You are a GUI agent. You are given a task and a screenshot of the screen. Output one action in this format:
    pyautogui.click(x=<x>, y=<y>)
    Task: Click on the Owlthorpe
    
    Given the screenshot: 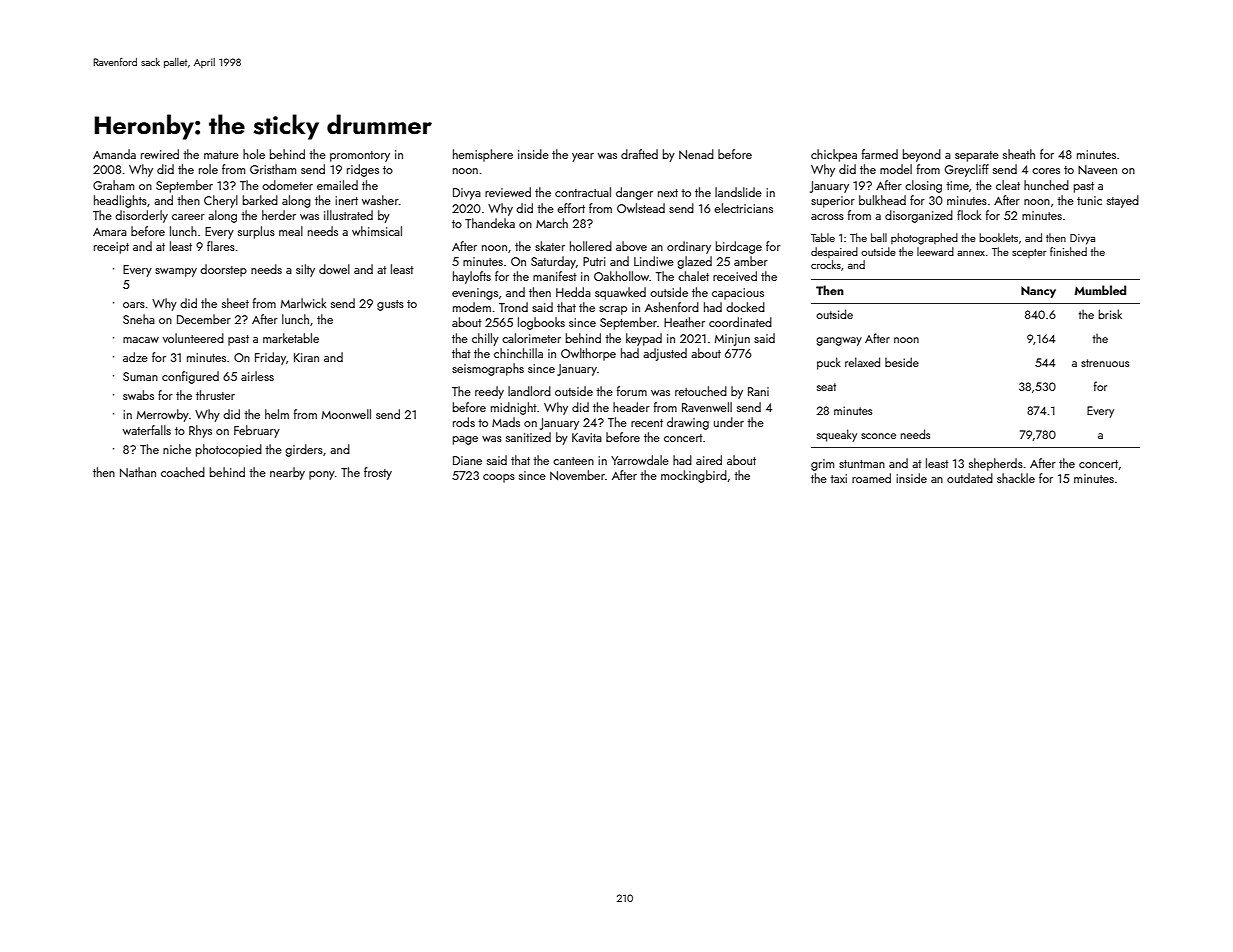 What is the action you would take?
    pyautogui.click(x=588, y=354)
